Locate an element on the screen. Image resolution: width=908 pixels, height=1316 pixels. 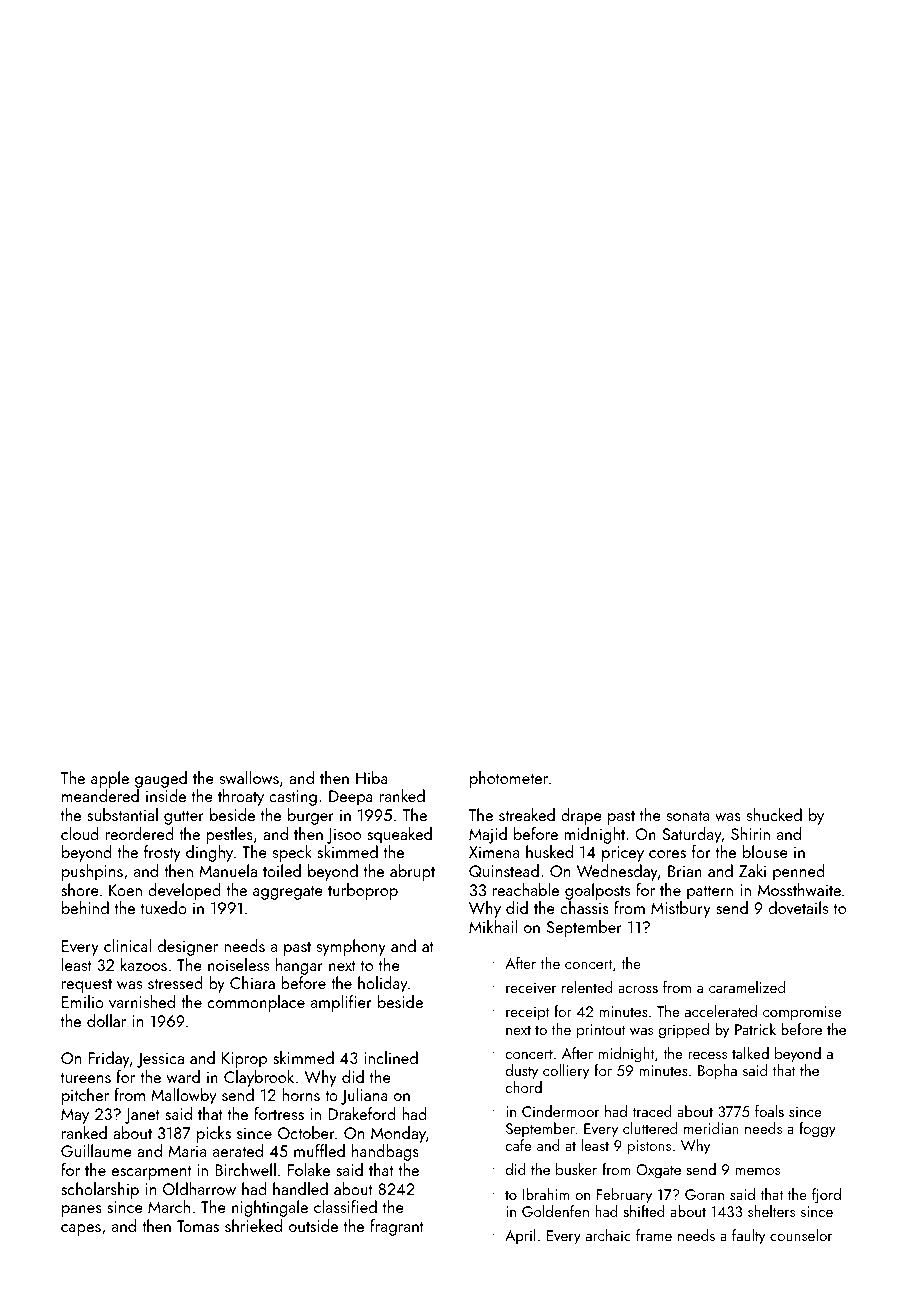
caramelized is located at coordinates (747, 987).
